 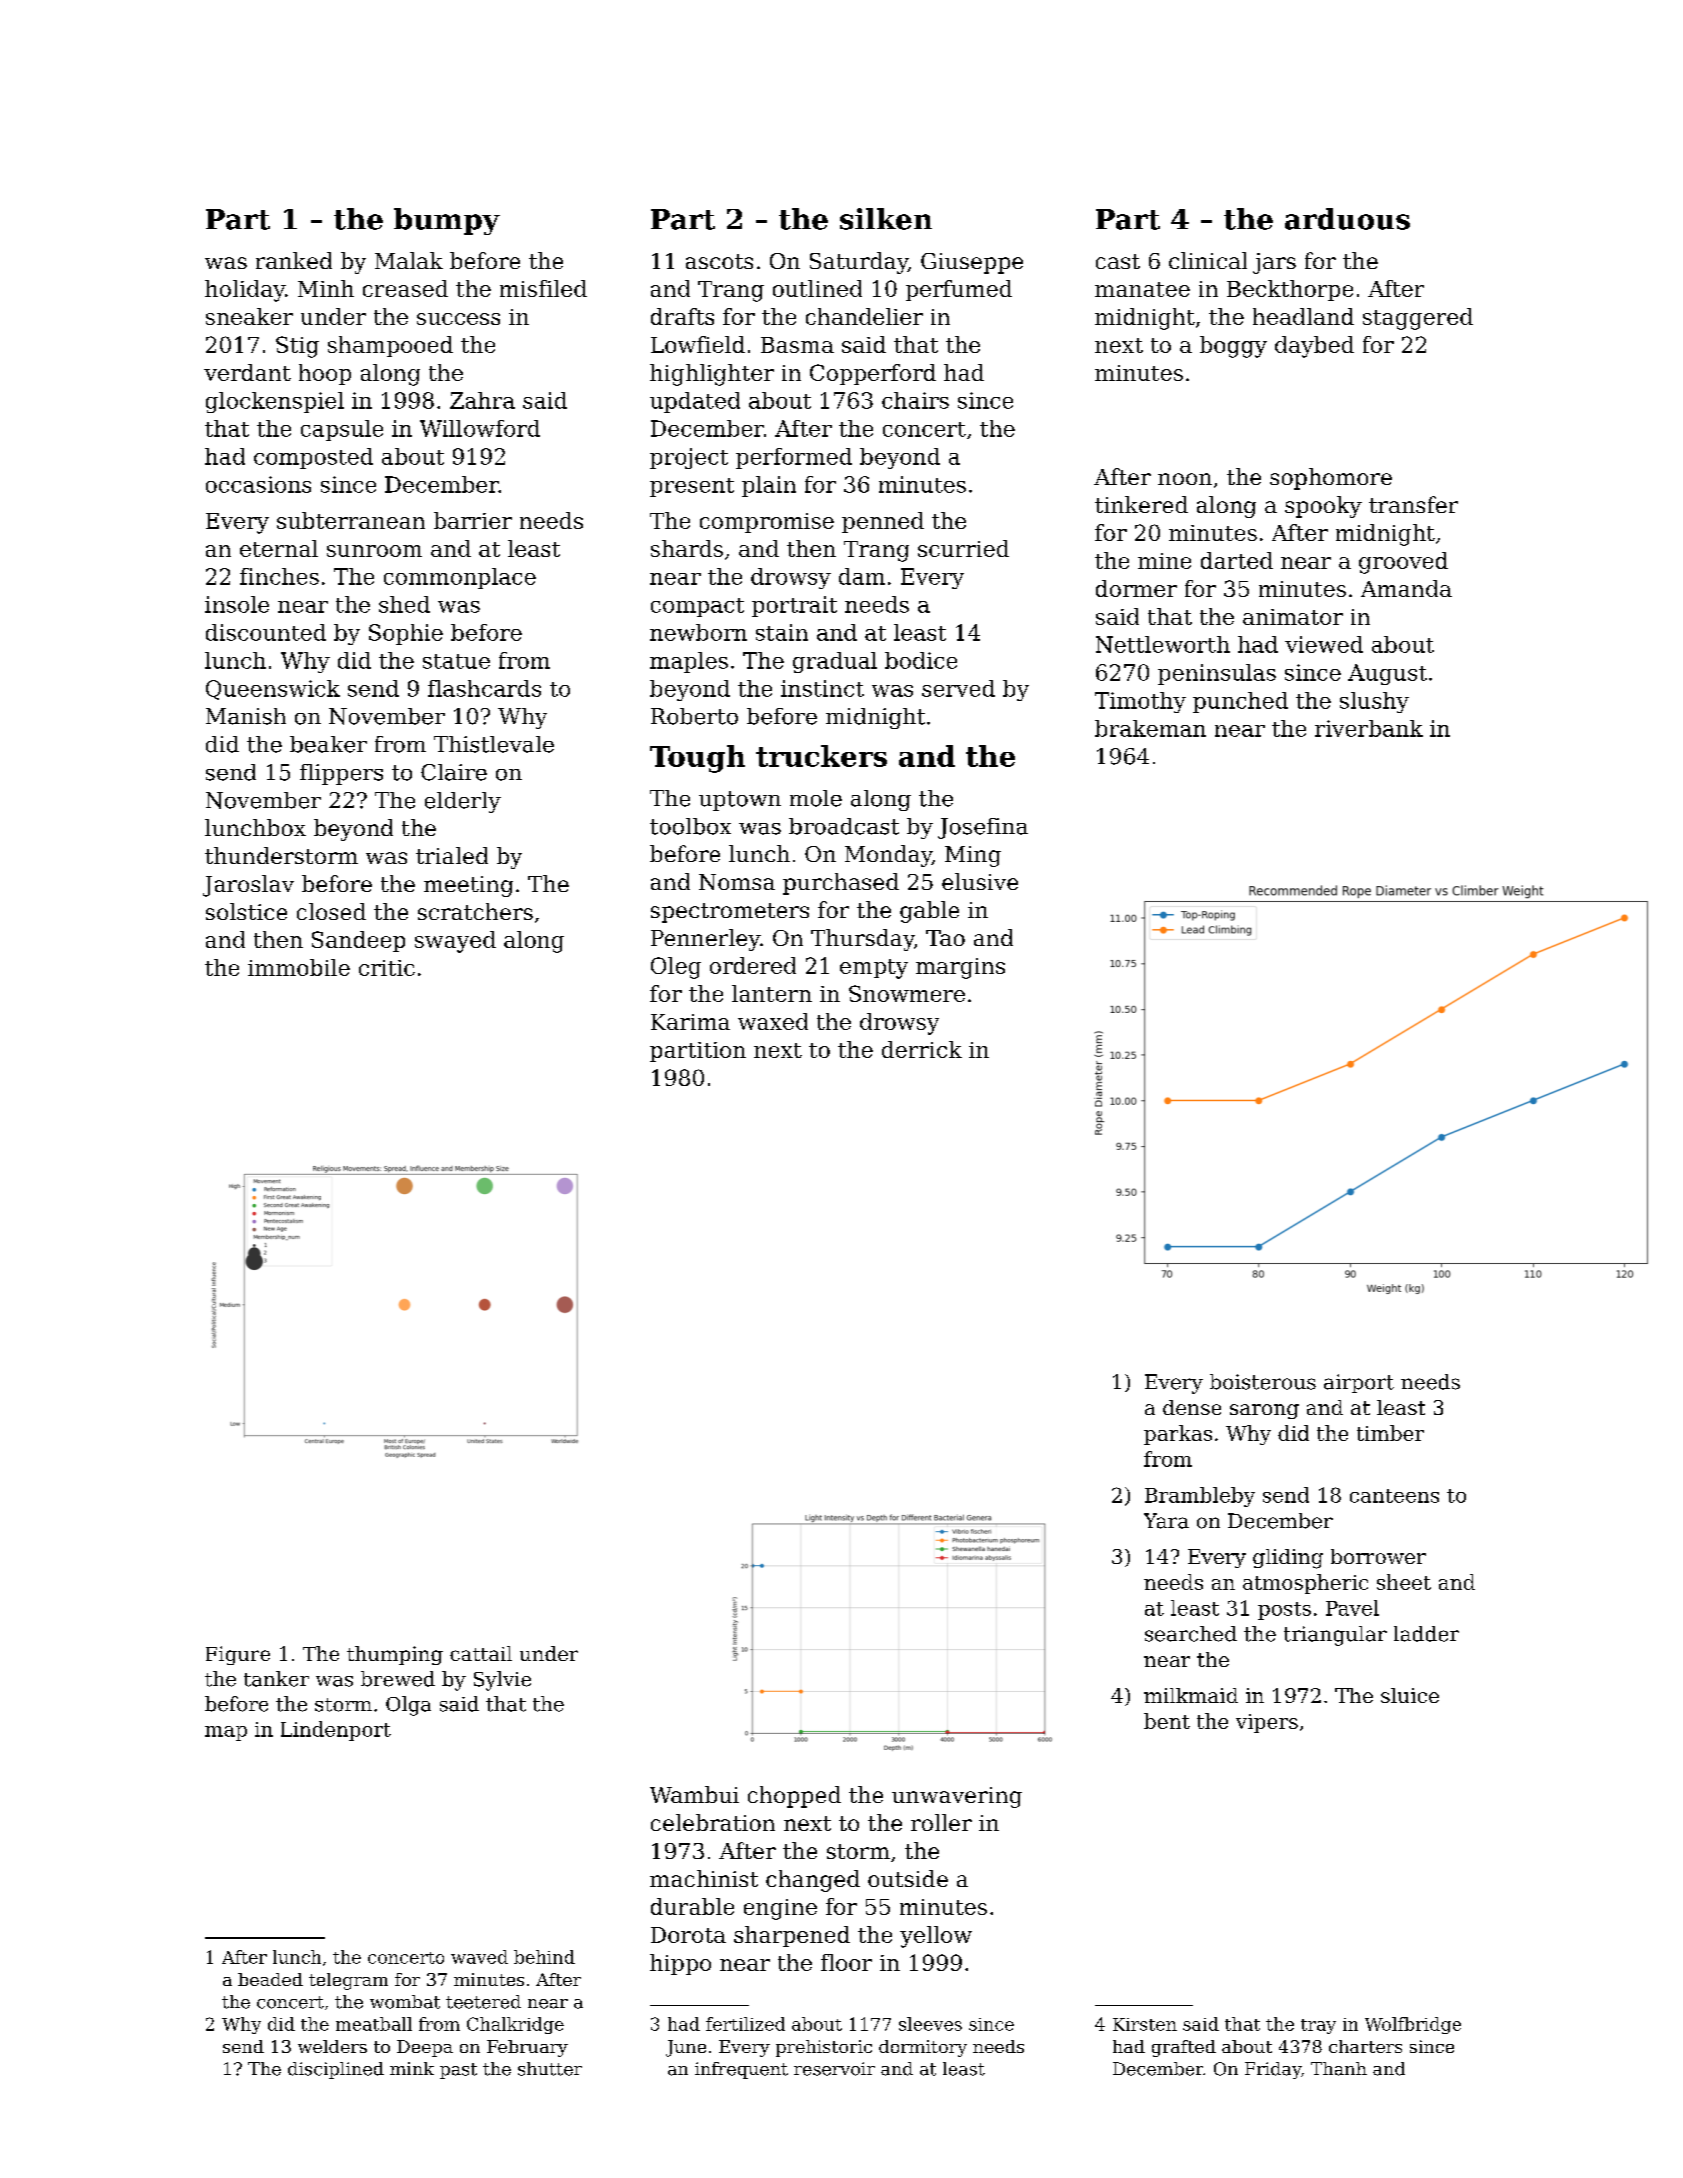 I want to click on derrick, so click(x=922, y=1049).
